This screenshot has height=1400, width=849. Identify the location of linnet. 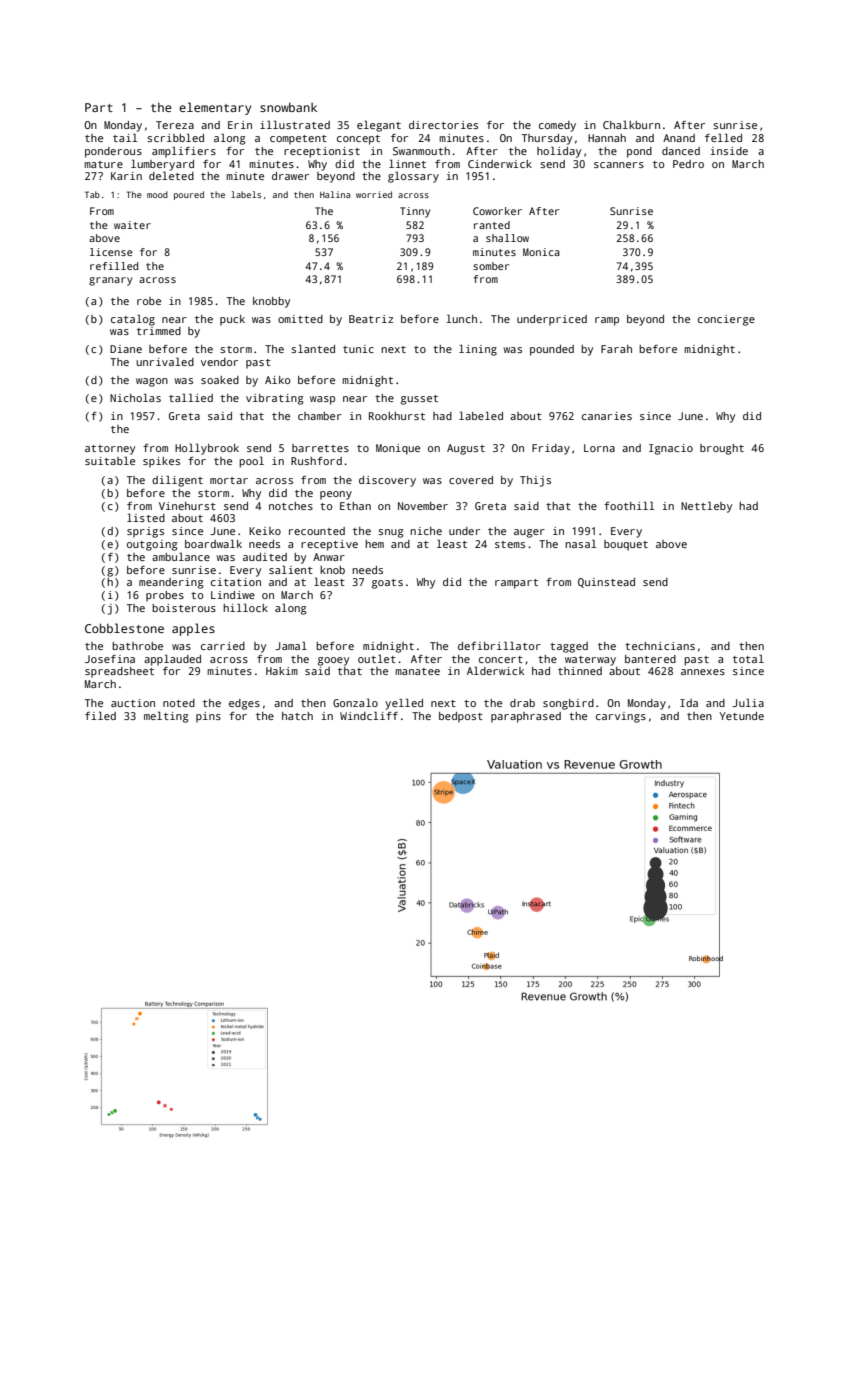
(407, 163).
